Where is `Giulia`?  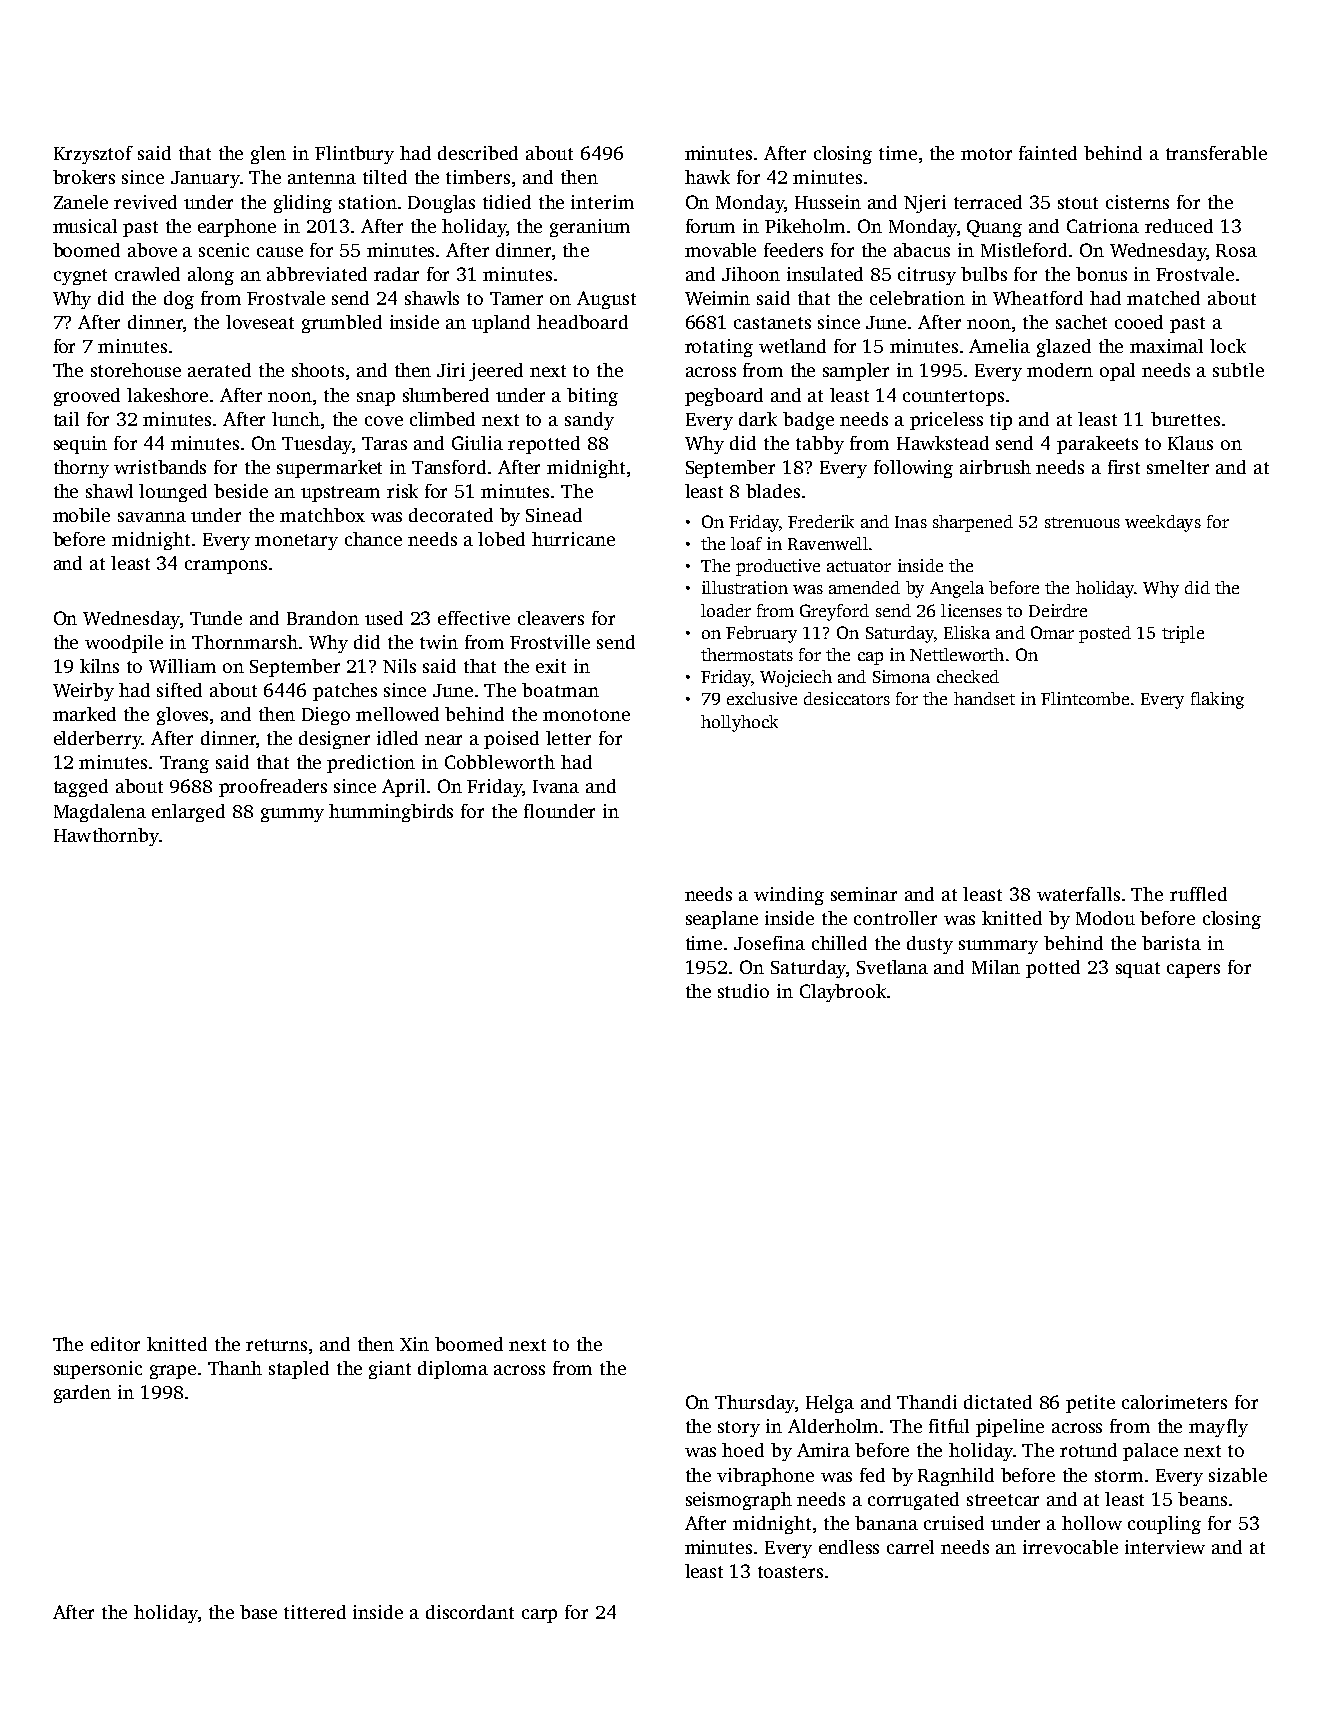 Giulia is located at coordinates (477, 443).
